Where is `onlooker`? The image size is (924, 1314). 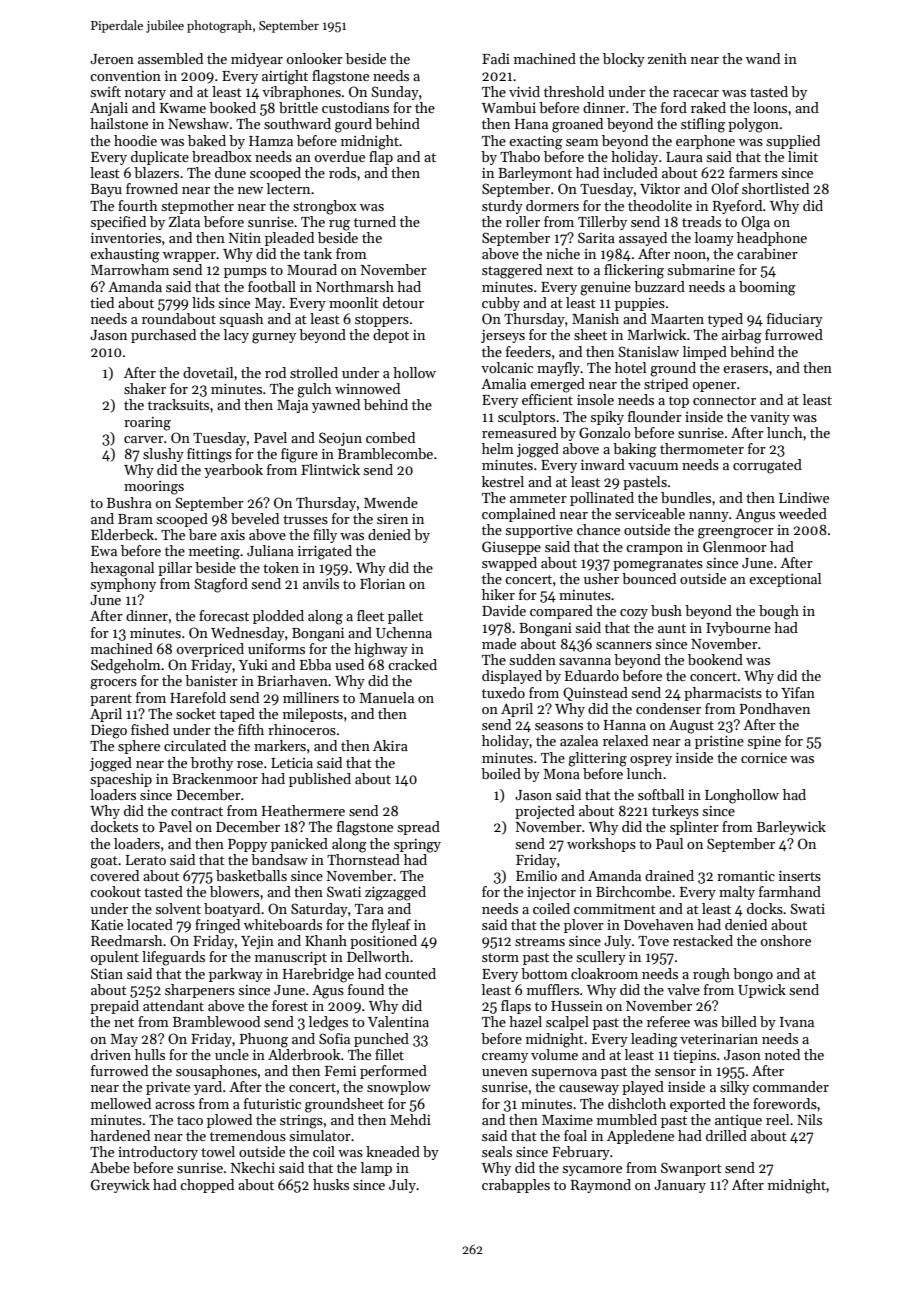
onlooker is located at coordinates (315, 58).
